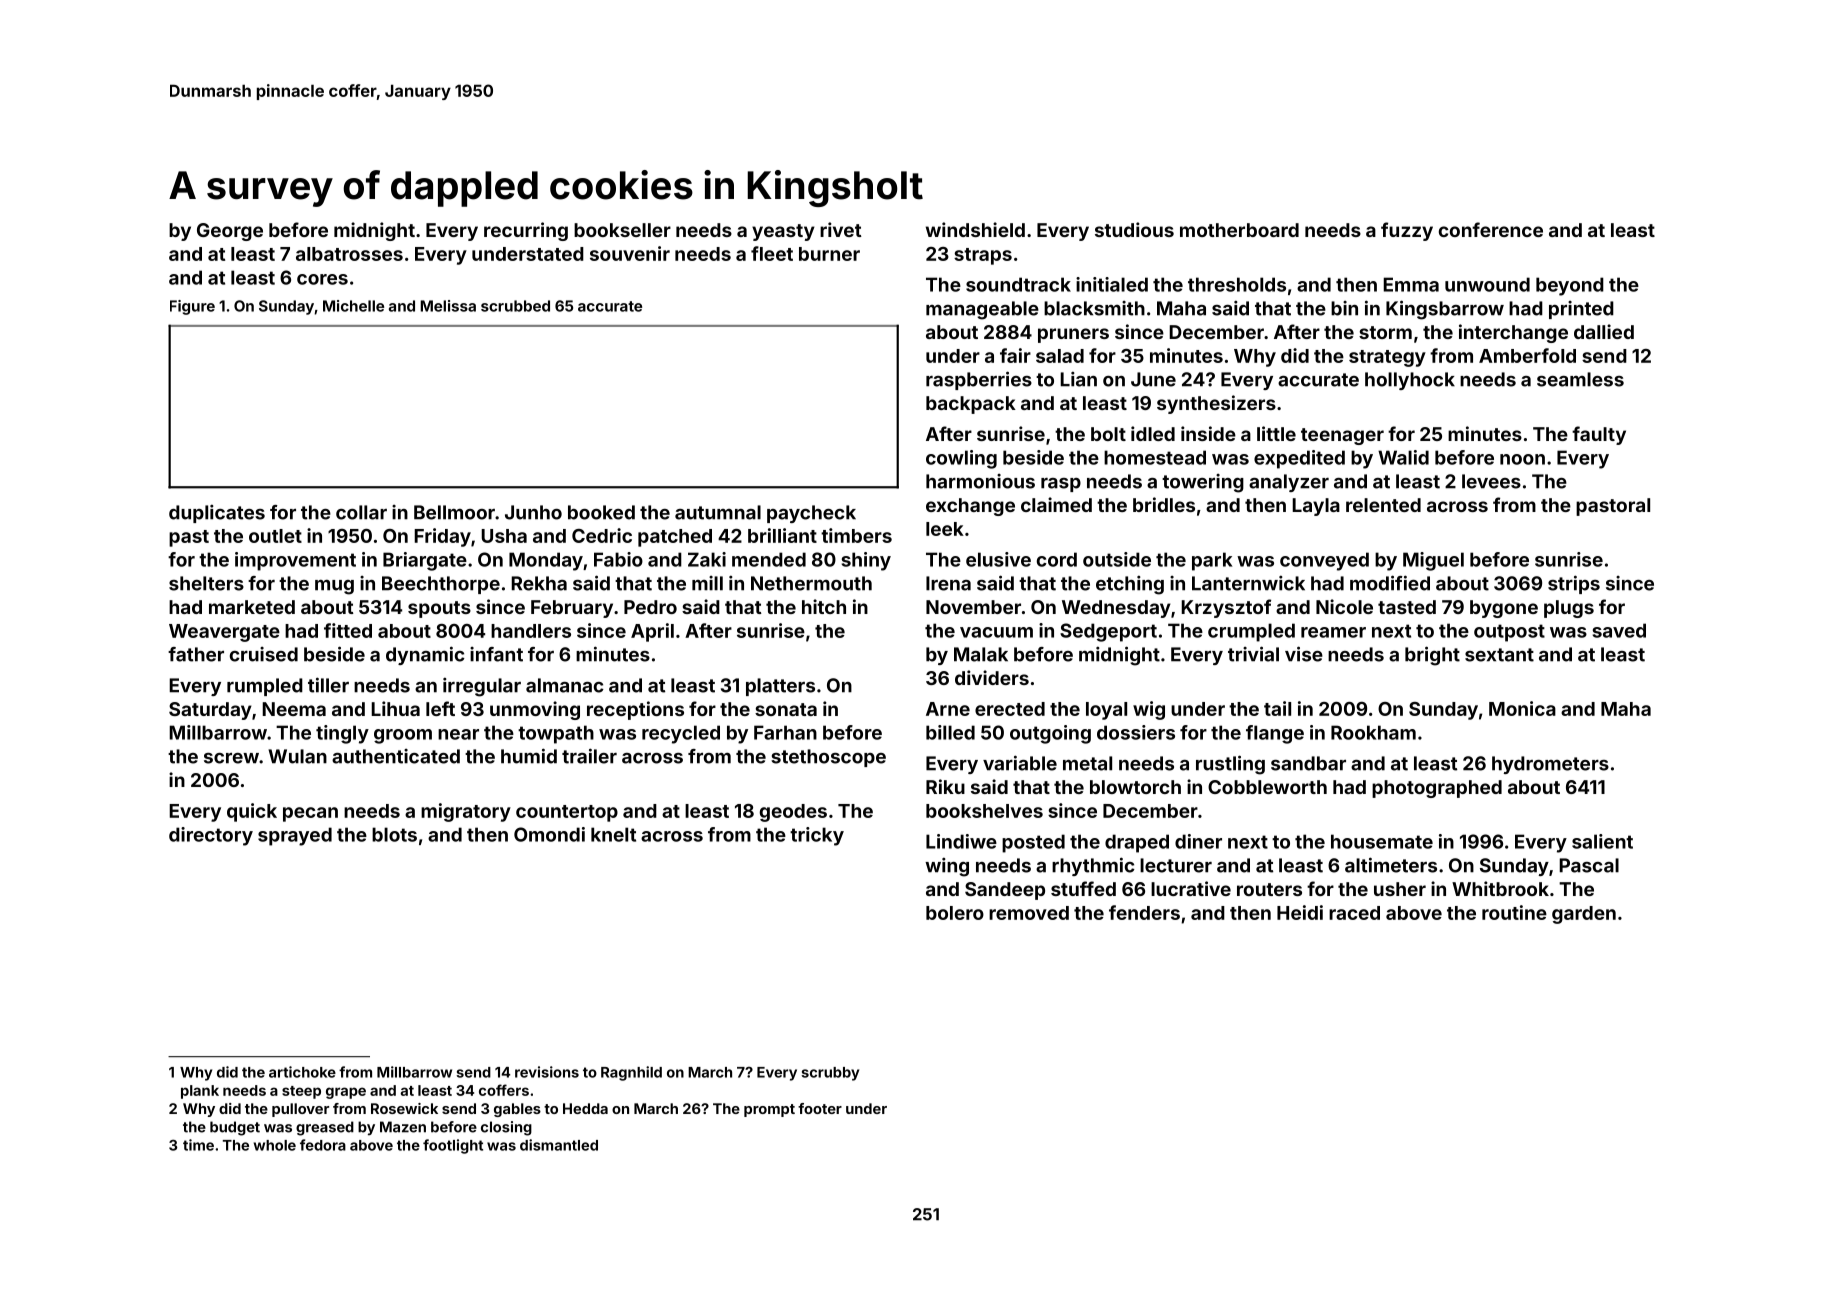  Describe the element at coordinates (1604, 331) in the screenshot. I see `dallied` at that location.
